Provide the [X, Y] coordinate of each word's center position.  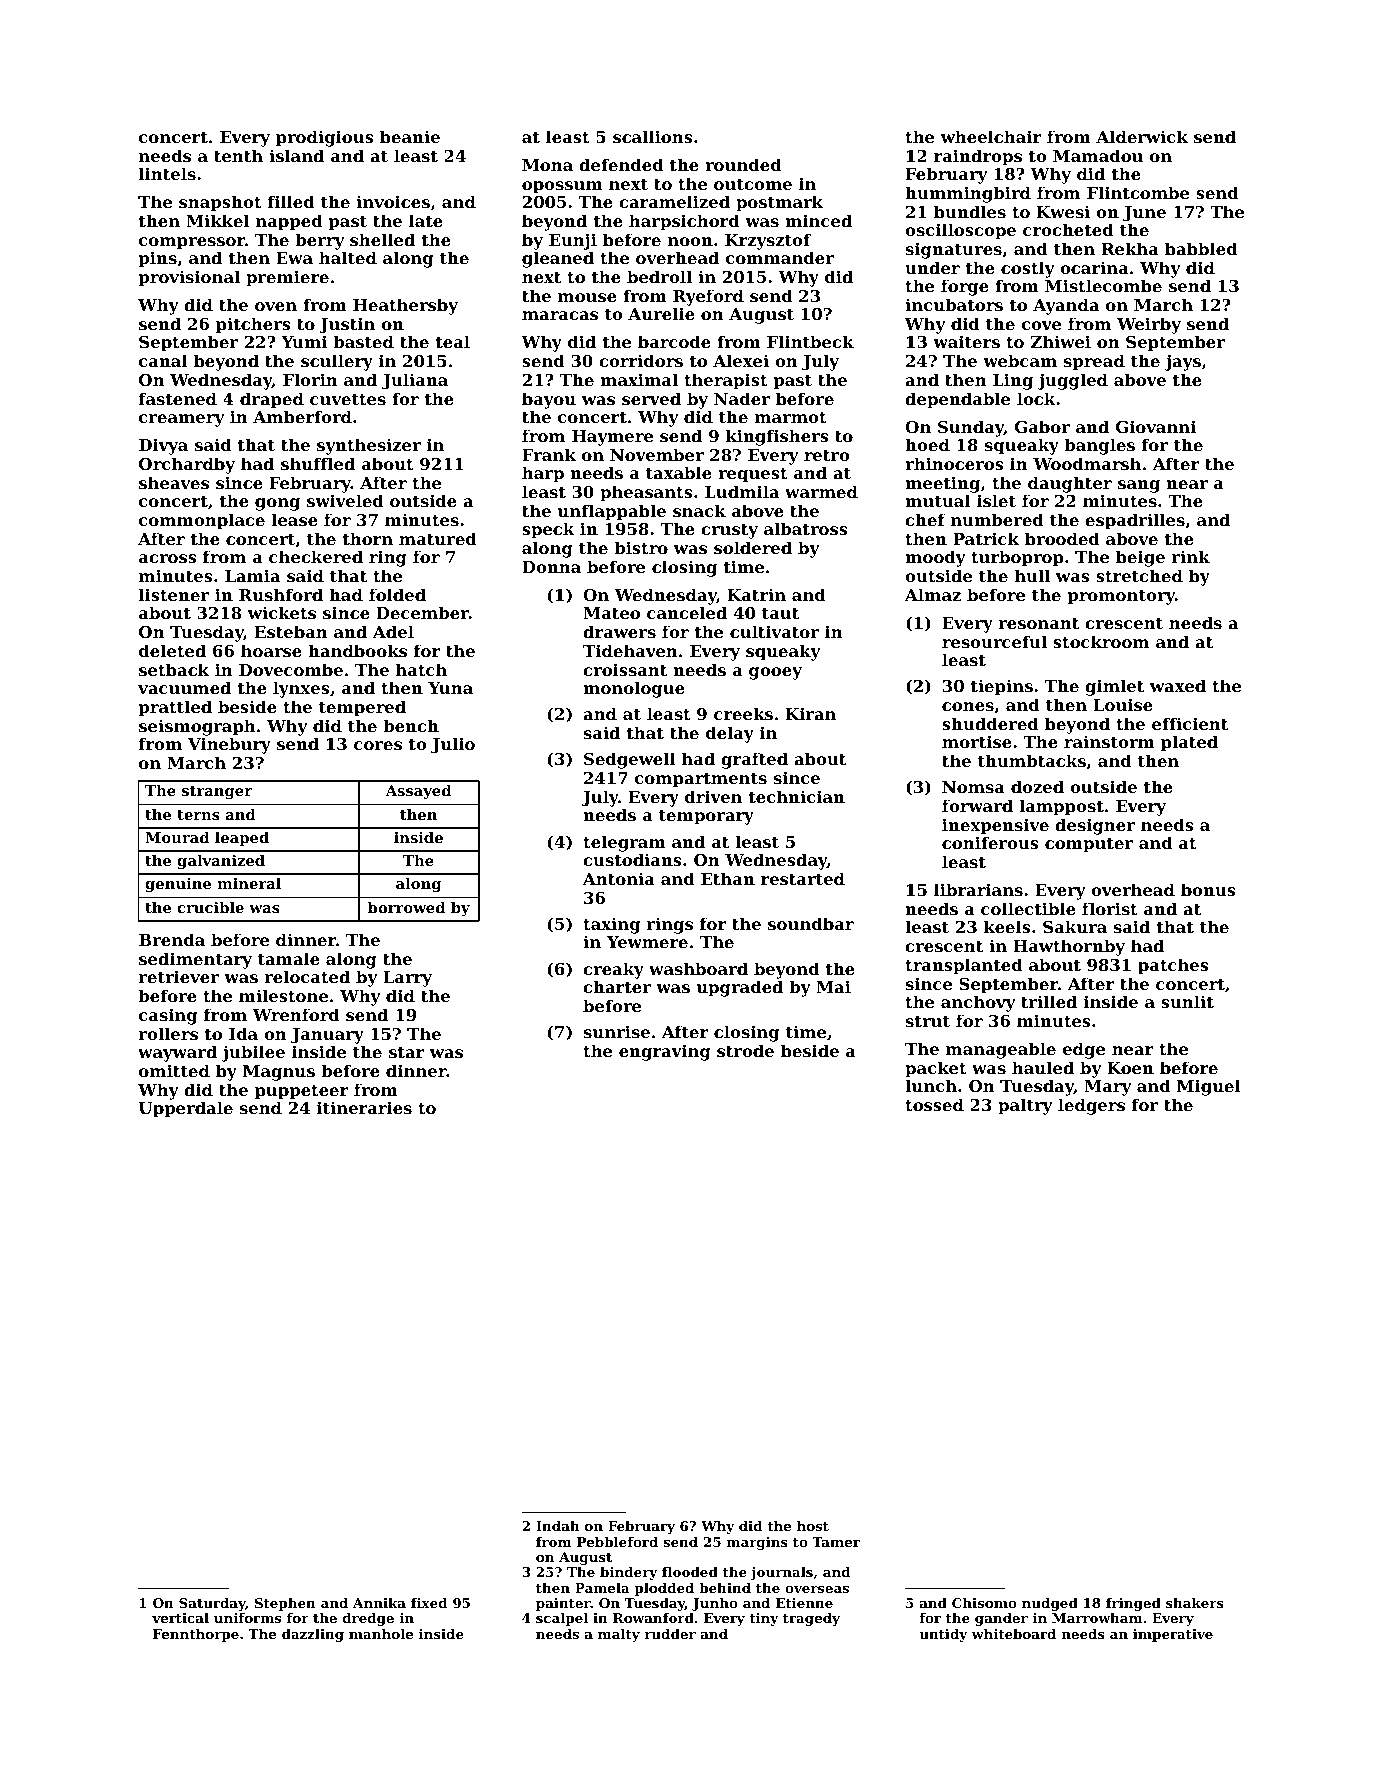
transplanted [964, 966]
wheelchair [991, 136]
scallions [653, 136]
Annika [379, 1603]
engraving [665, 1052]
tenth [238, 155]
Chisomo [984, 1603]
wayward [177, 1053]
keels [1007, 926]
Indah [558, 1526]
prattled [175, 708]
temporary [706, 817]
